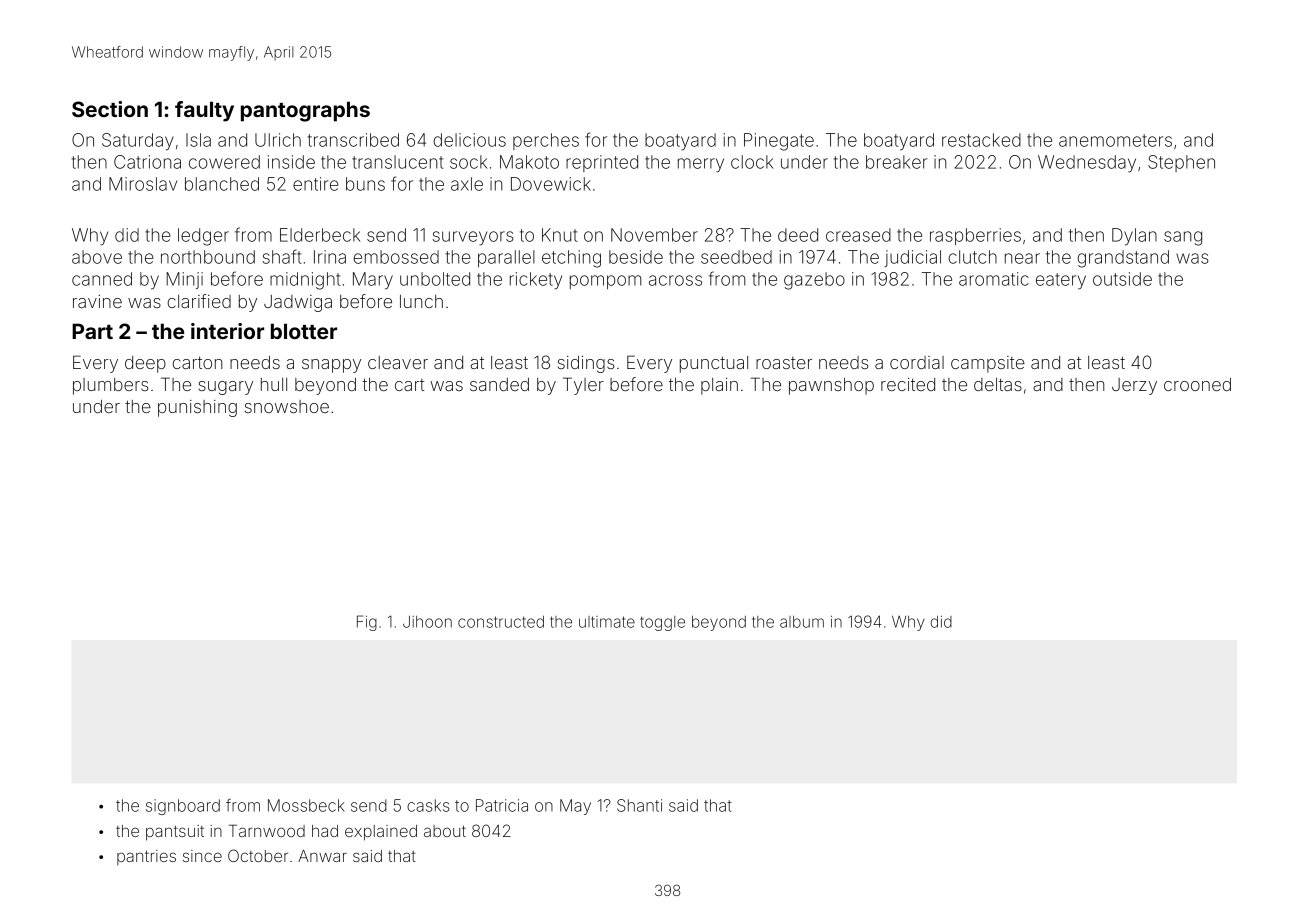 The height and width of the image is (924, 1308). What do you see at coordinates (802, 622) in the image?
I see `album` at bounding box center [802, 622].
